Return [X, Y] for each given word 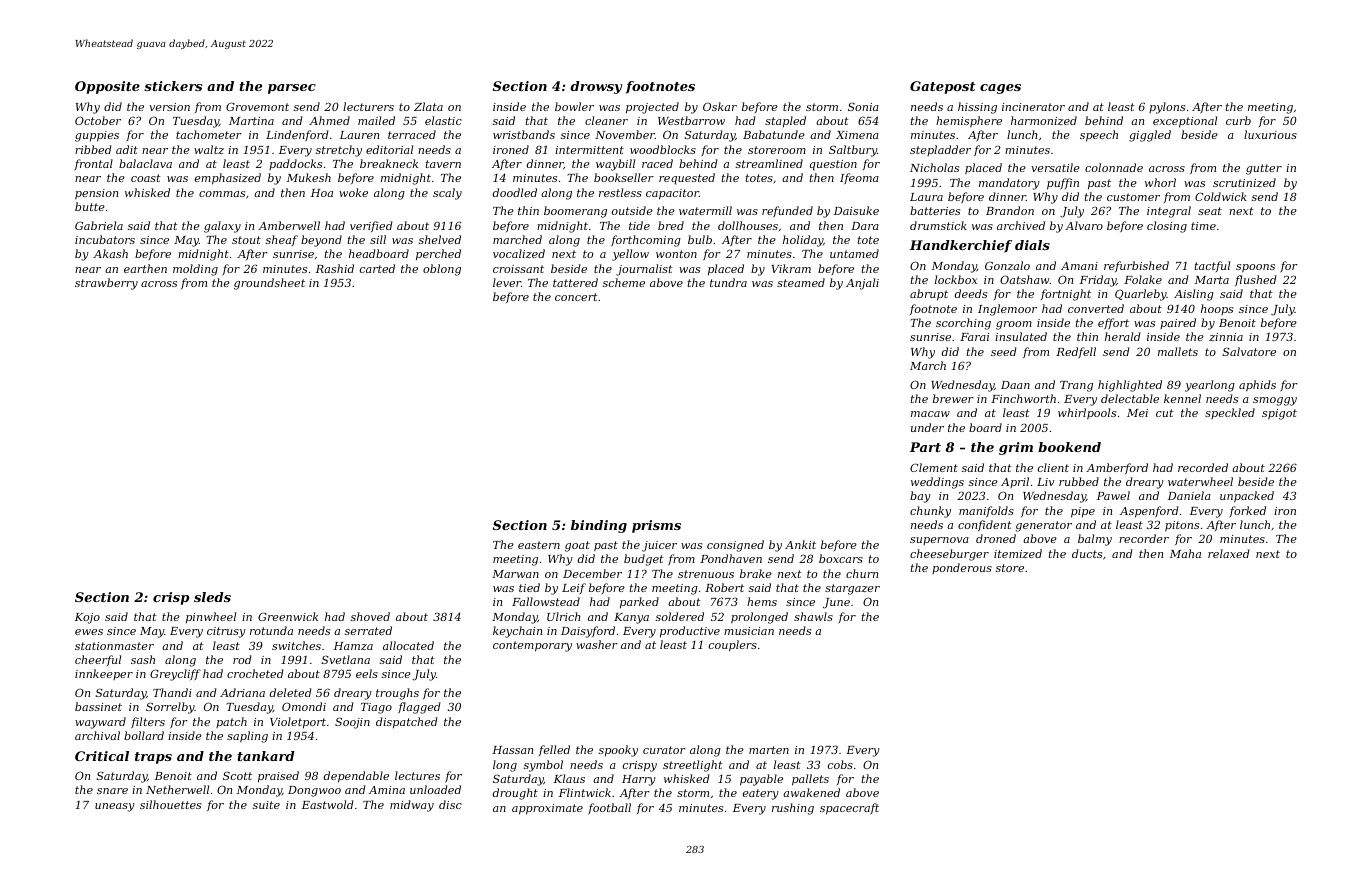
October [98, 120]
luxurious [1270, 134]
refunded [787, 211]
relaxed [1229, 553]
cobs [840, 764]
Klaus [569, 778]
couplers [733, 646]
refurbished [1136, 266]
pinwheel [211, 618]
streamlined [769, 163]
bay [920, 497]
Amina [387, 790]
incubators [105, 239]
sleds [212, 597]
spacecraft [849, 809]
